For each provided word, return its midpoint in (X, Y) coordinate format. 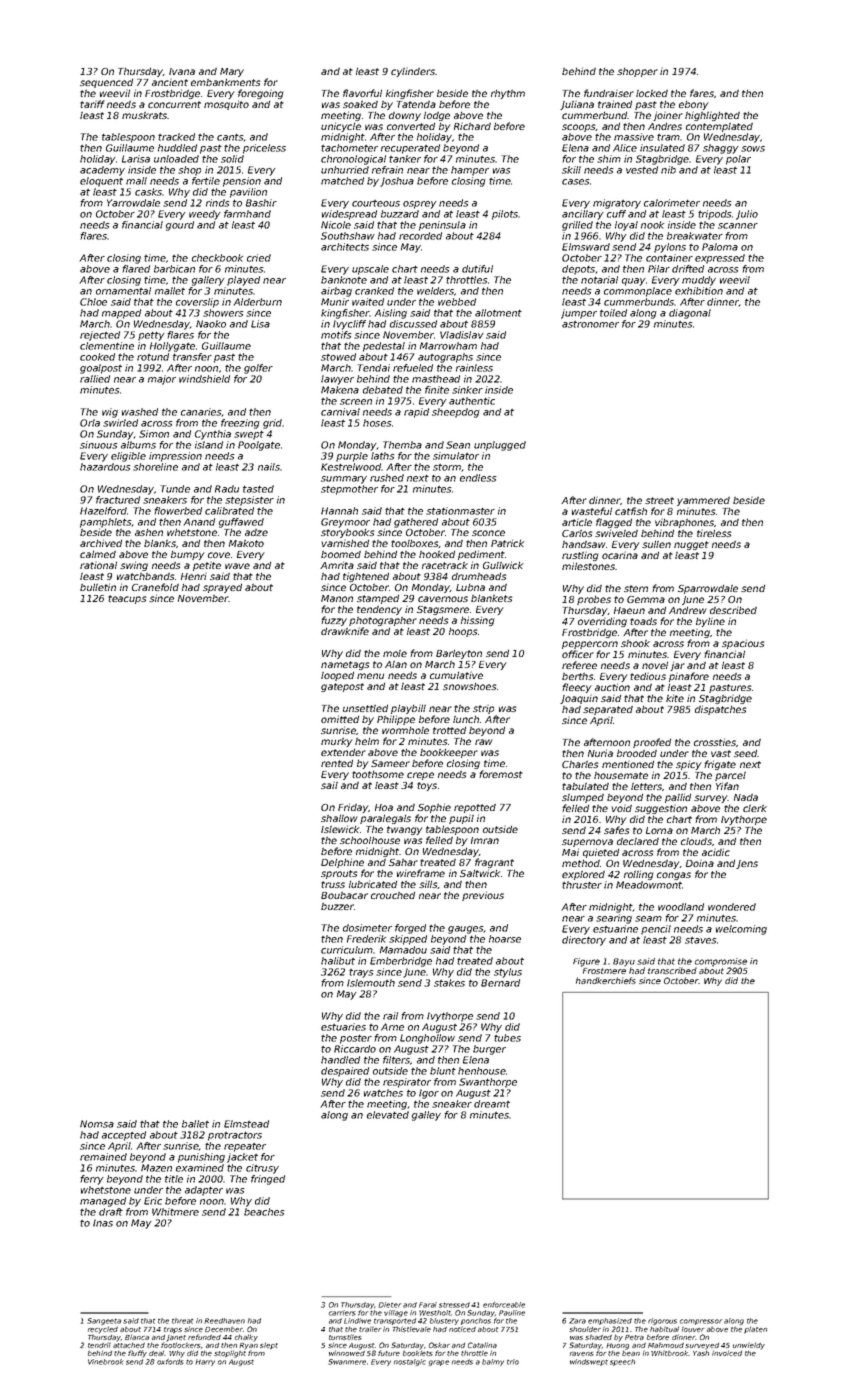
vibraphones (684, 523)
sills (428, 884)
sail (329, 785)
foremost (501, 774)
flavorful (362, 93)
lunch (466, 719)
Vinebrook (105, 1362)
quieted (601, 853)
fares (702, 93)
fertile (206, 181)
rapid (416, 413)
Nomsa (97, 1124)
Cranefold (155, 587)
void (621, 808)
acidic (716, 852)
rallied (95, 379)
